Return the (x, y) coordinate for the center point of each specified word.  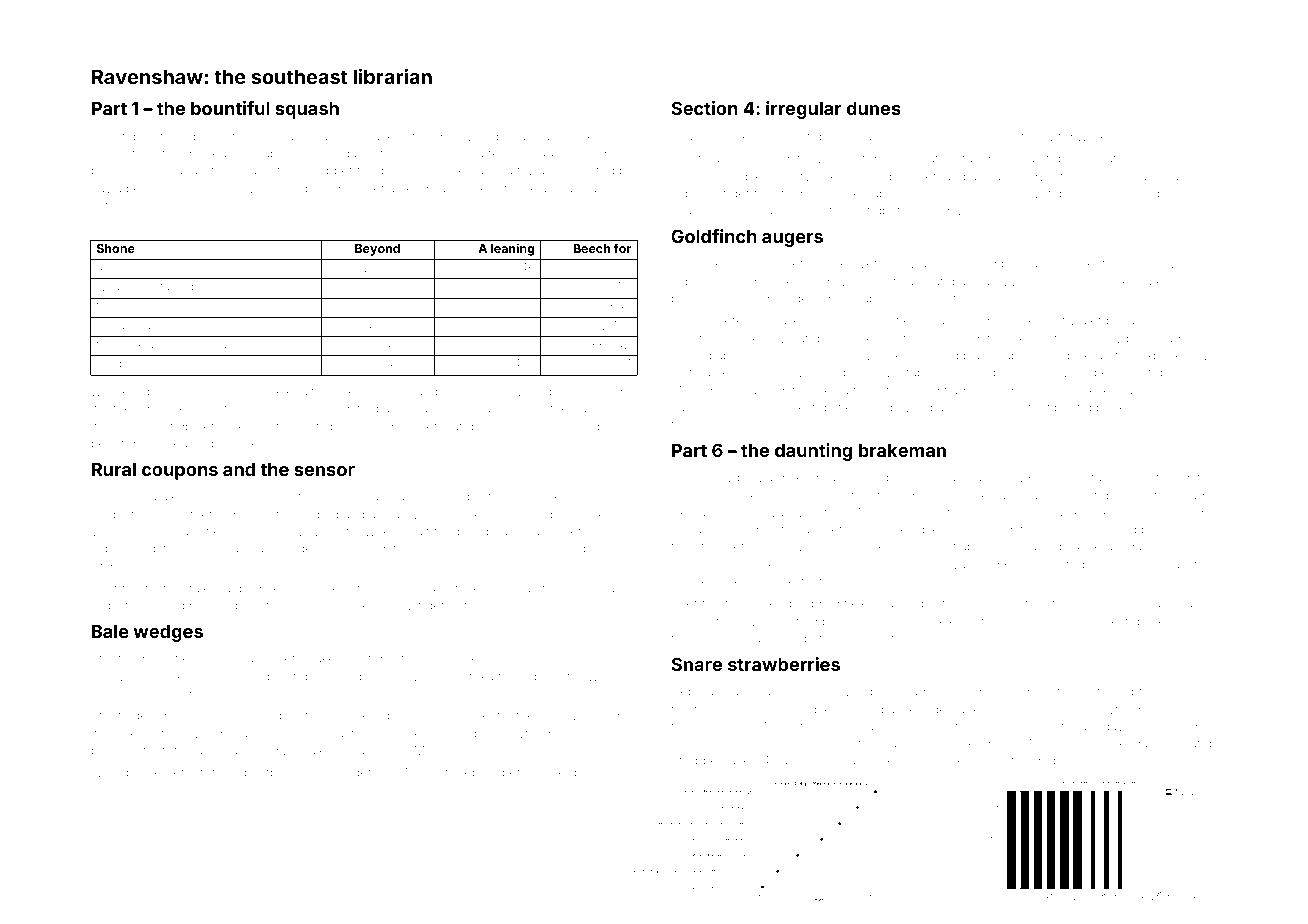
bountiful (230, 108)
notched (583, 153)
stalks (315, 750)
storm (1137, 263)
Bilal (1174, 743)
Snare (696, 664)
